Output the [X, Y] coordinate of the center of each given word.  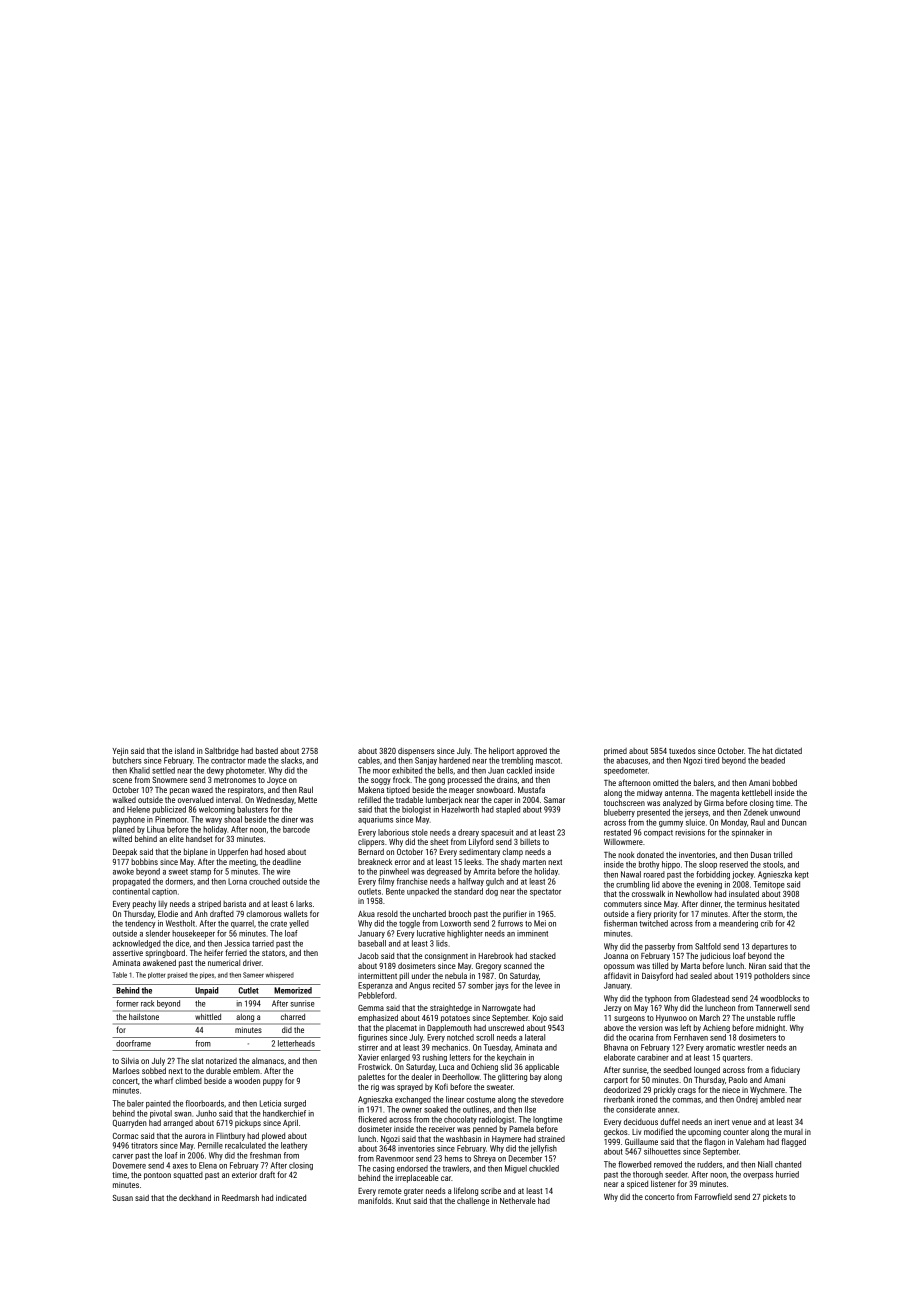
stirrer [368, 1047]
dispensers [416, 751]
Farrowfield [713, 1196]
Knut [403, 1201]
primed [615, 752]
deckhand [195, 1197]
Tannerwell [773, 1007]
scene [122, 780]
